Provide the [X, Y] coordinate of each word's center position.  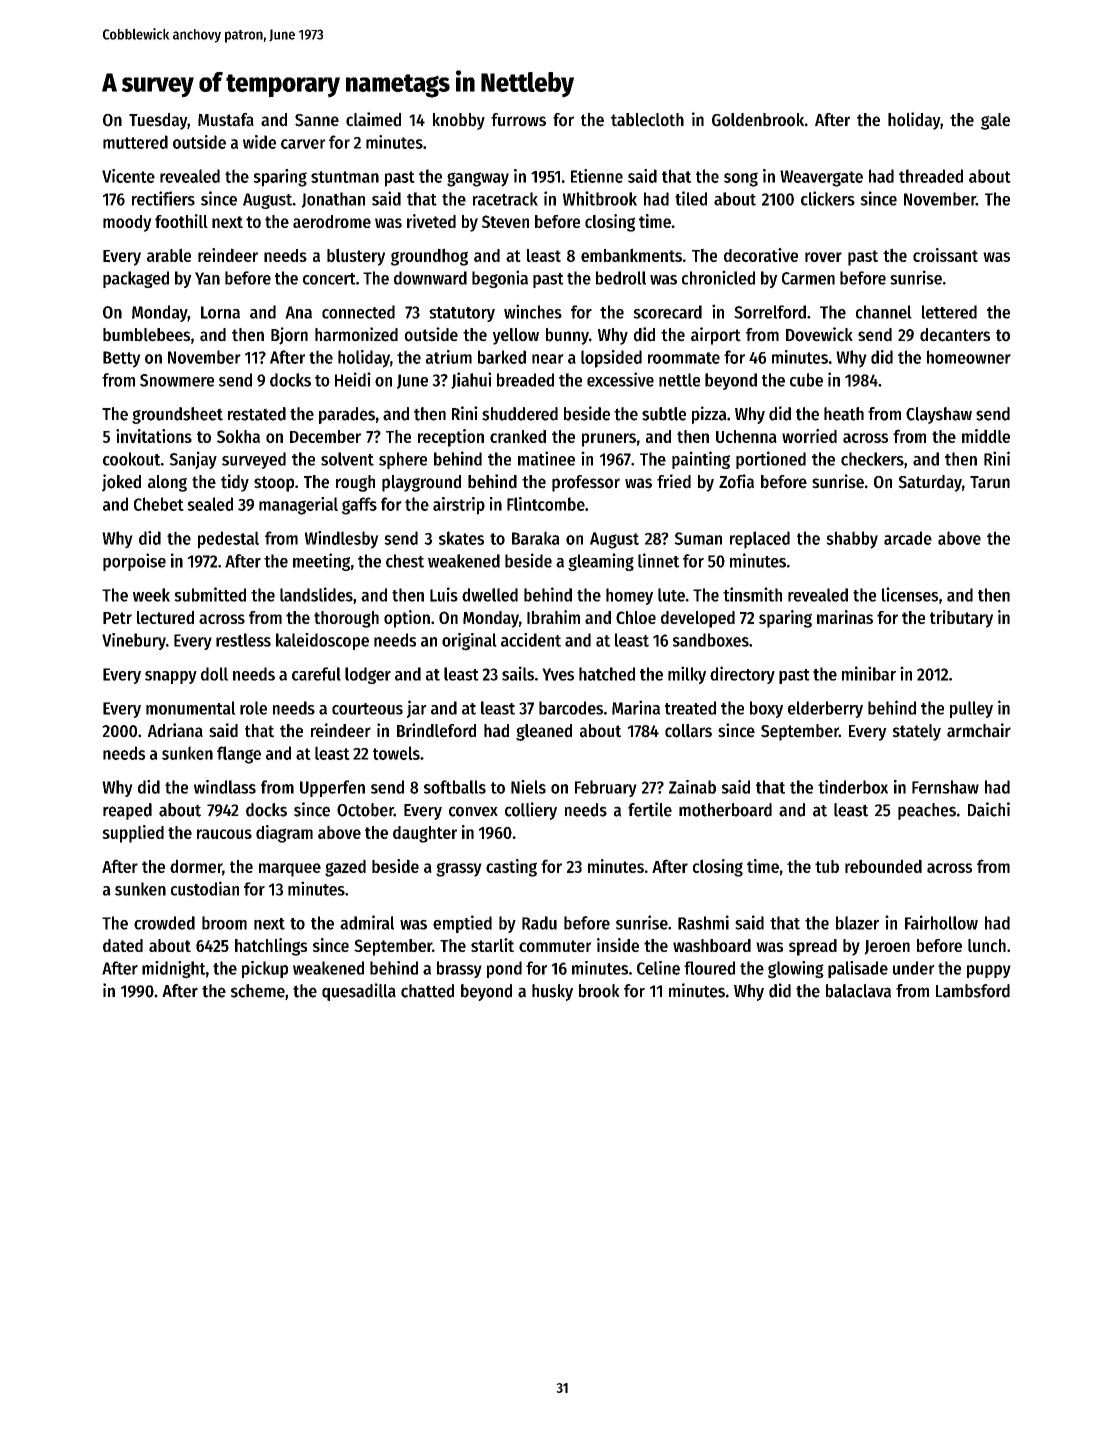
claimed [373, 119]
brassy [459, 969]
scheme [258, 991]
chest [405, 561]
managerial [298, 506]
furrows [518, 120]
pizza [709, 415]
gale [995, 121]
